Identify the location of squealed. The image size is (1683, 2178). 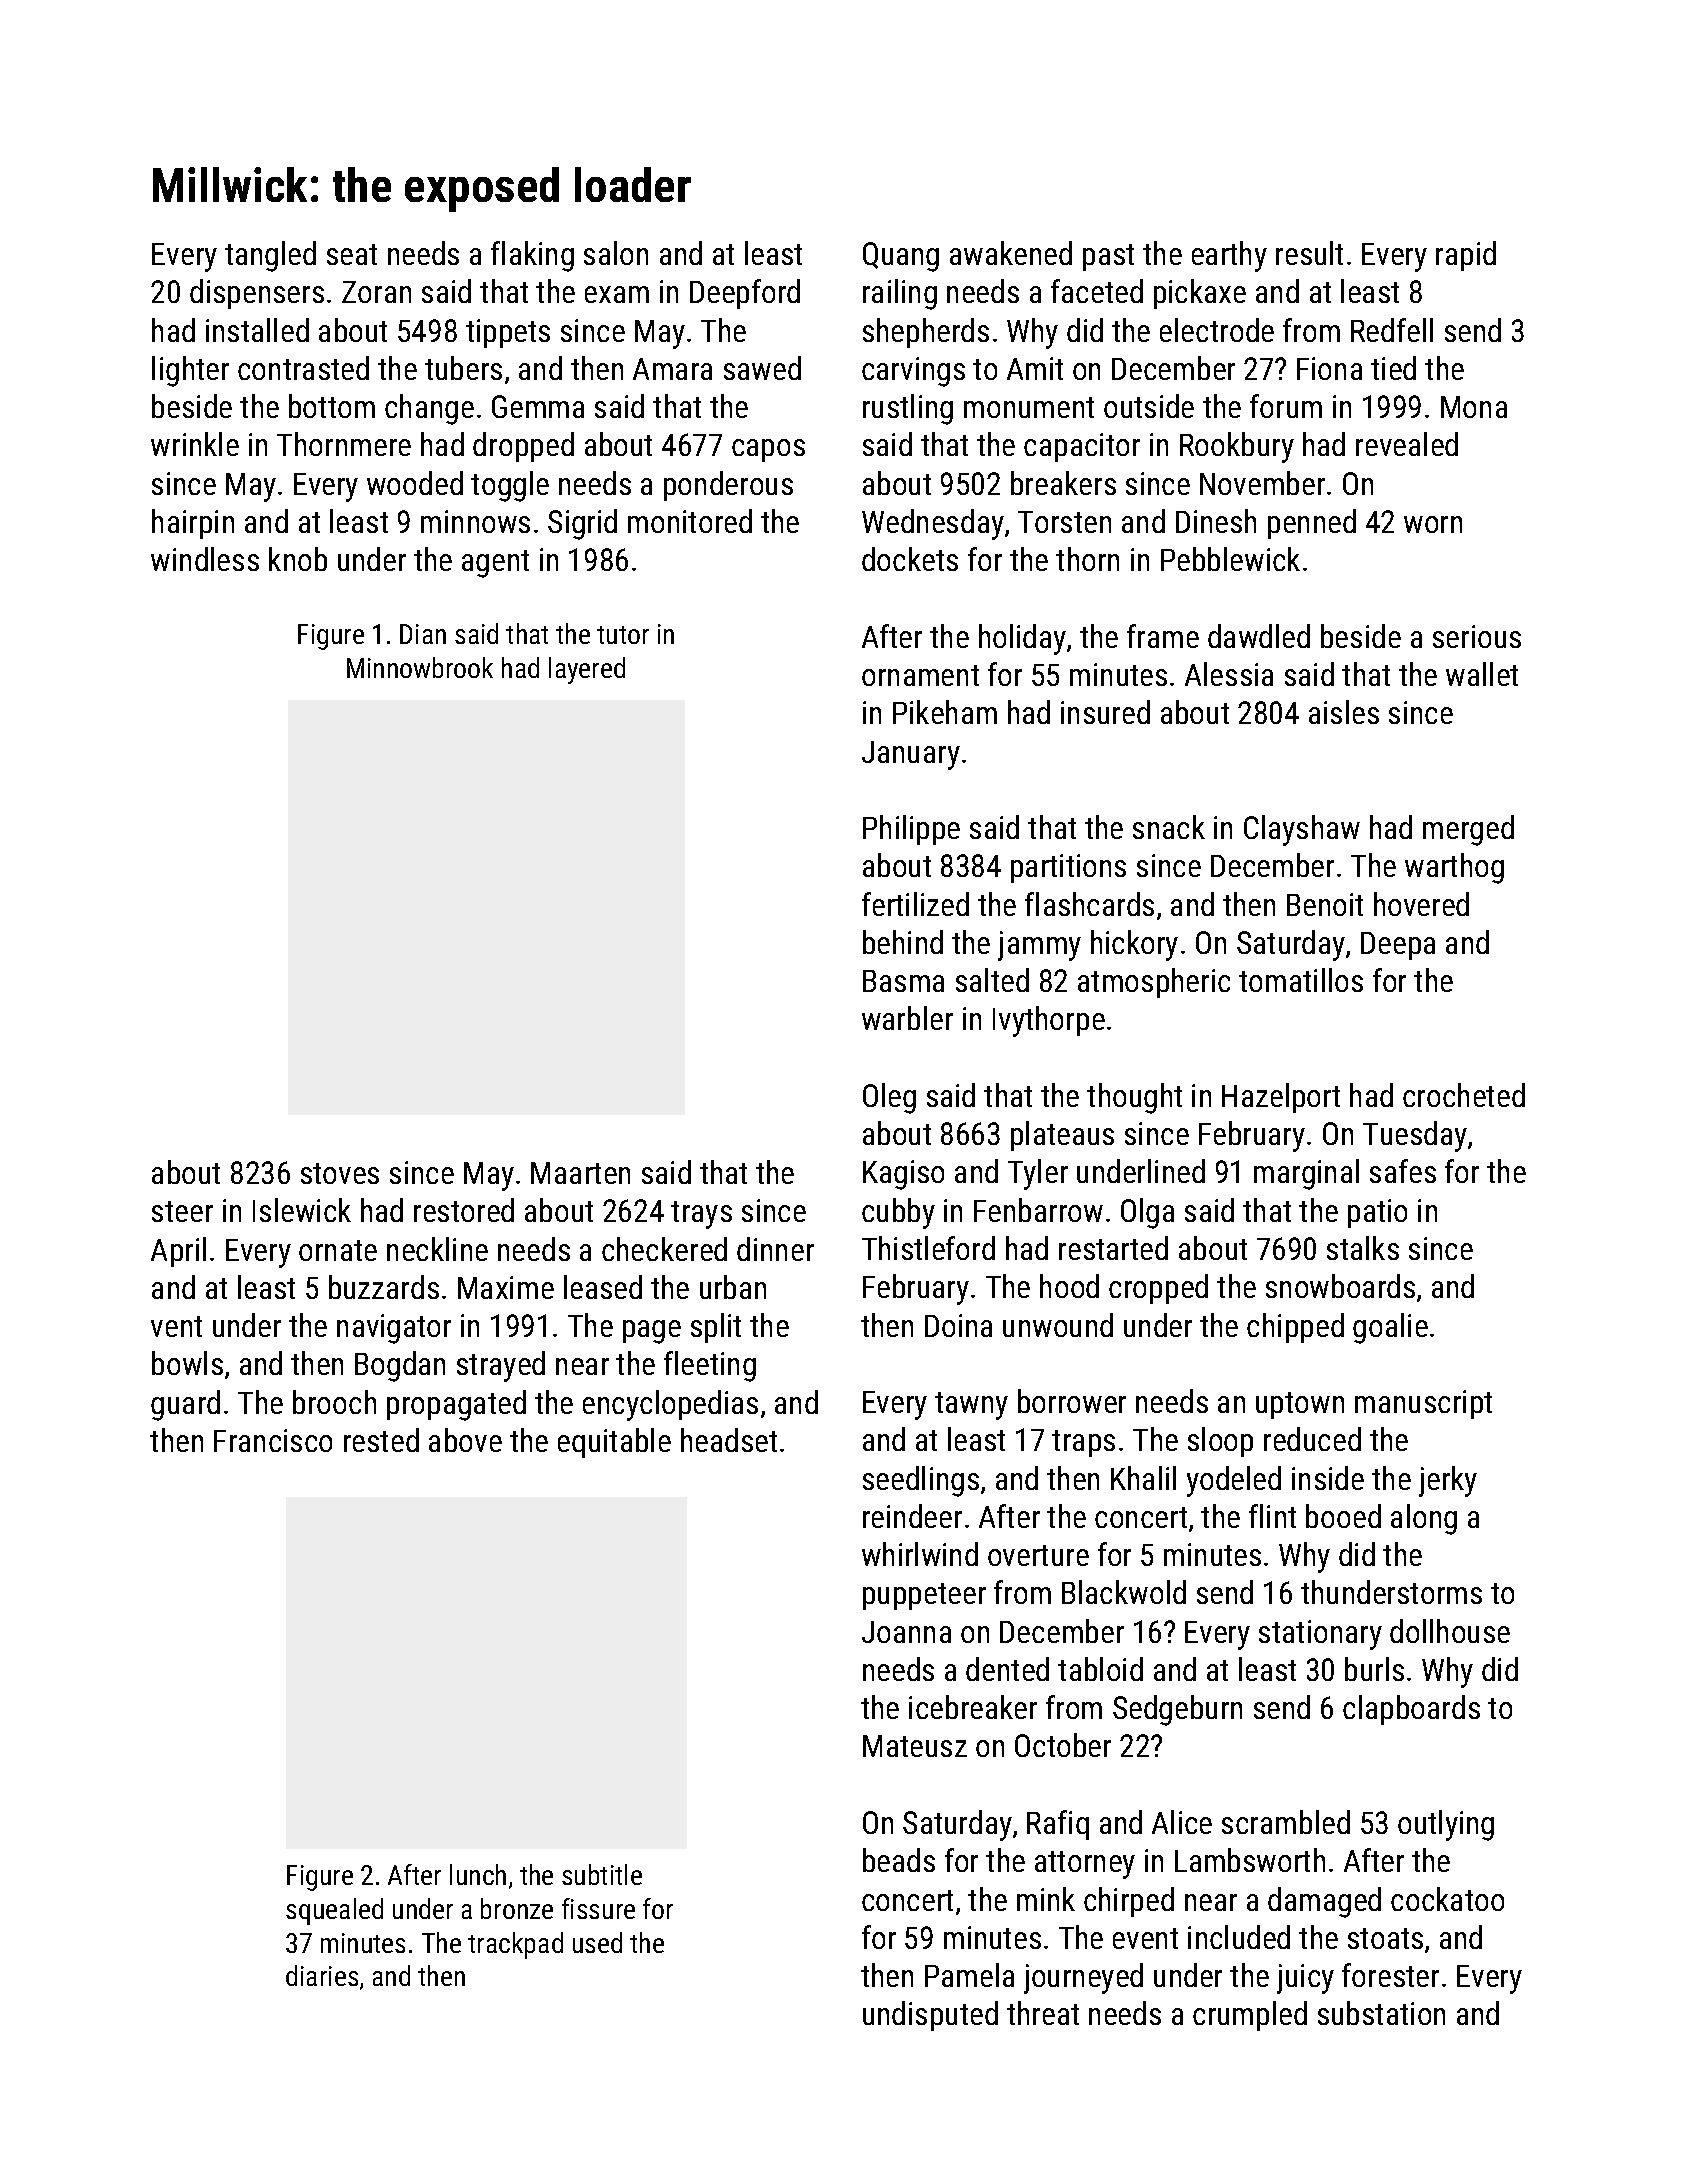
(334, 1911).
